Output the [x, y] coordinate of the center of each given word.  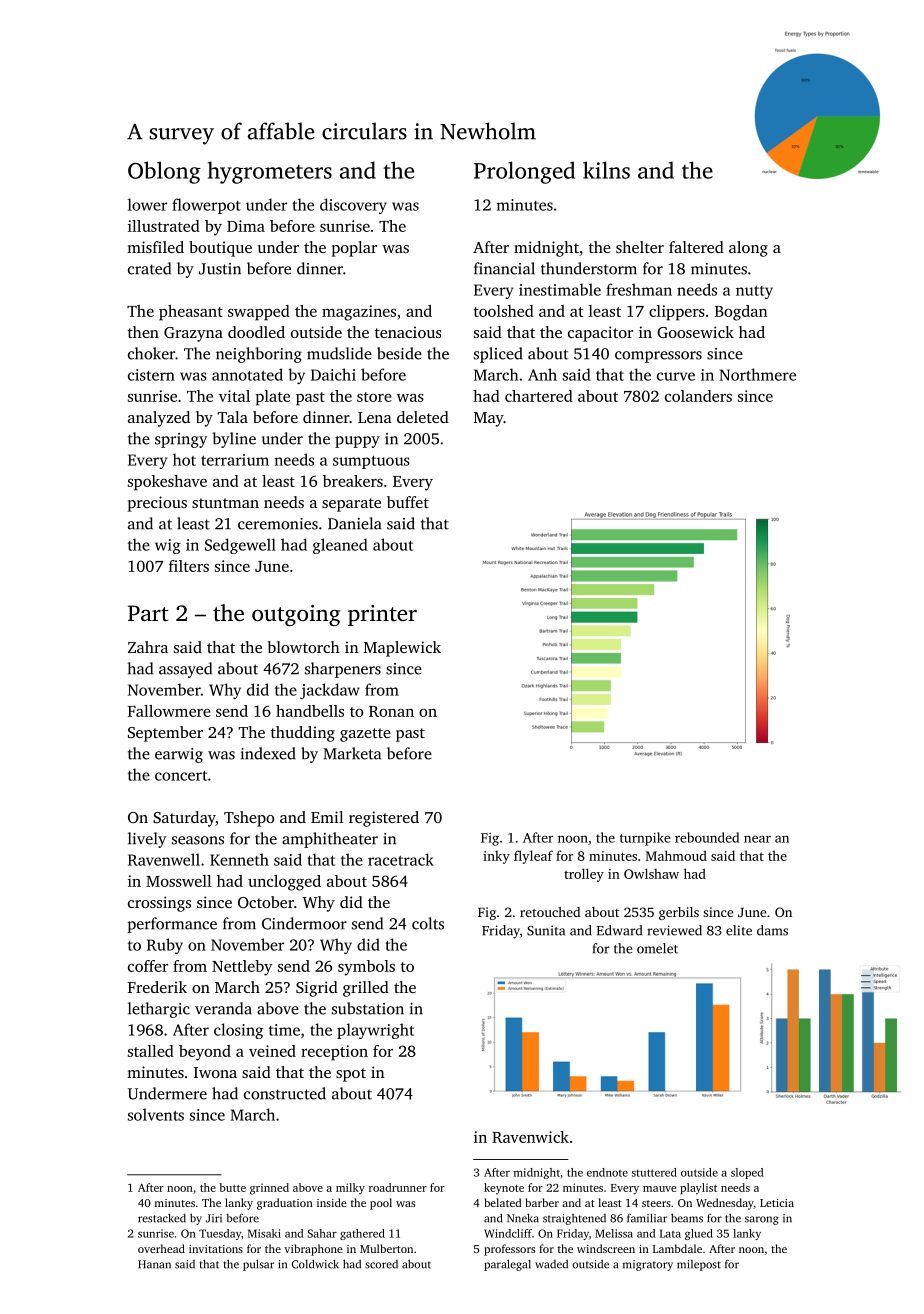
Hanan [154, 1264]
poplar [354, 249]
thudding [303, 734]
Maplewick [402, 649]
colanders [698, 396]
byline [234, 440]
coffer [148, 966]
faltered [696, 247]
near [757, 839]
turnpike [645, 839]
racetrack [401, 859]
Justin [220, 269]
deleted [423, 417]
